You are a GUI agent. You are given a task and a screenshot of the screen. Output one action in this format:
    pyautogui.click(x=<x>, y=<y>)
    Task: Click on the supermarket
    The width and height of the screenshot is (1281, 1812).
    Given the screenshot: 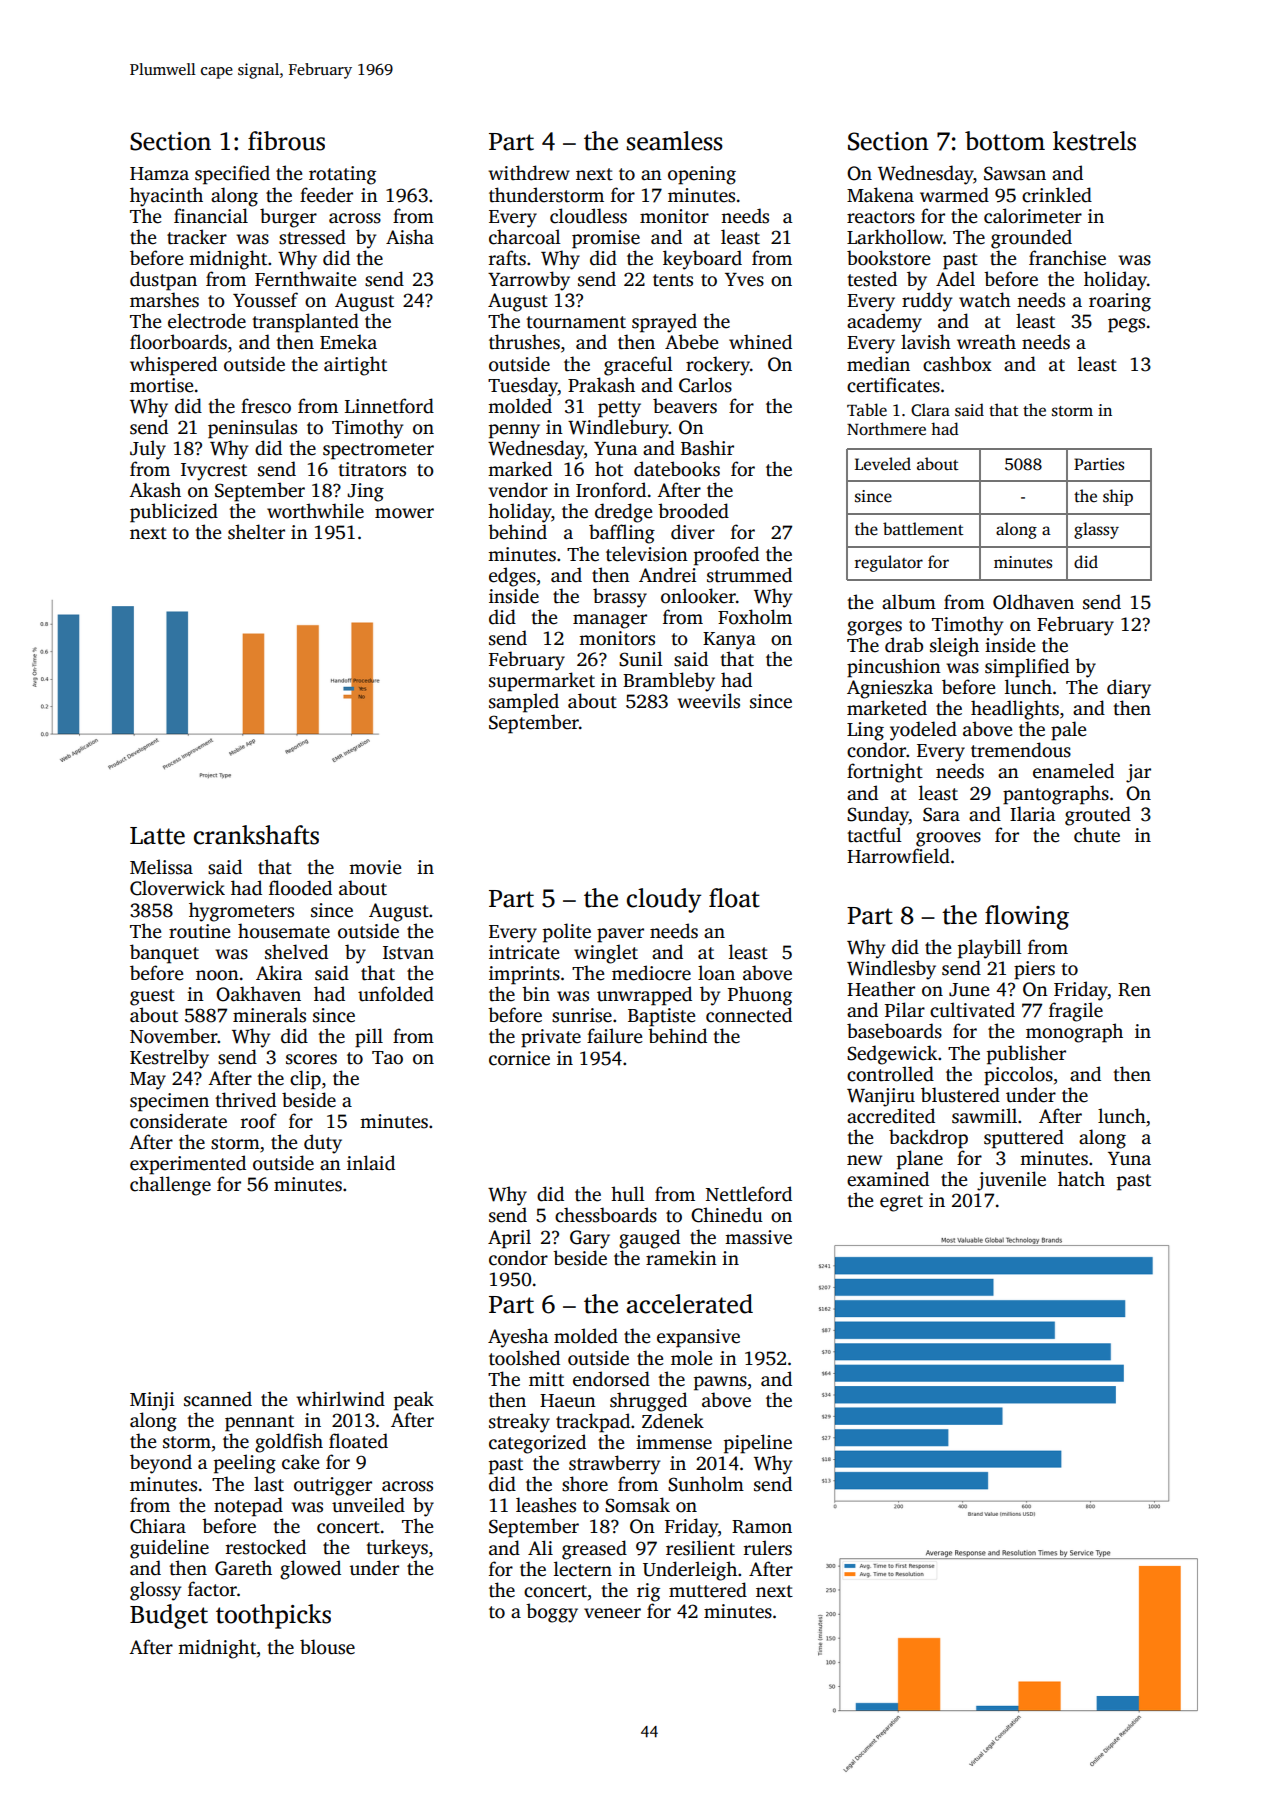 What is the action you would take?
    pyautogui.click(x=542, y=682)
